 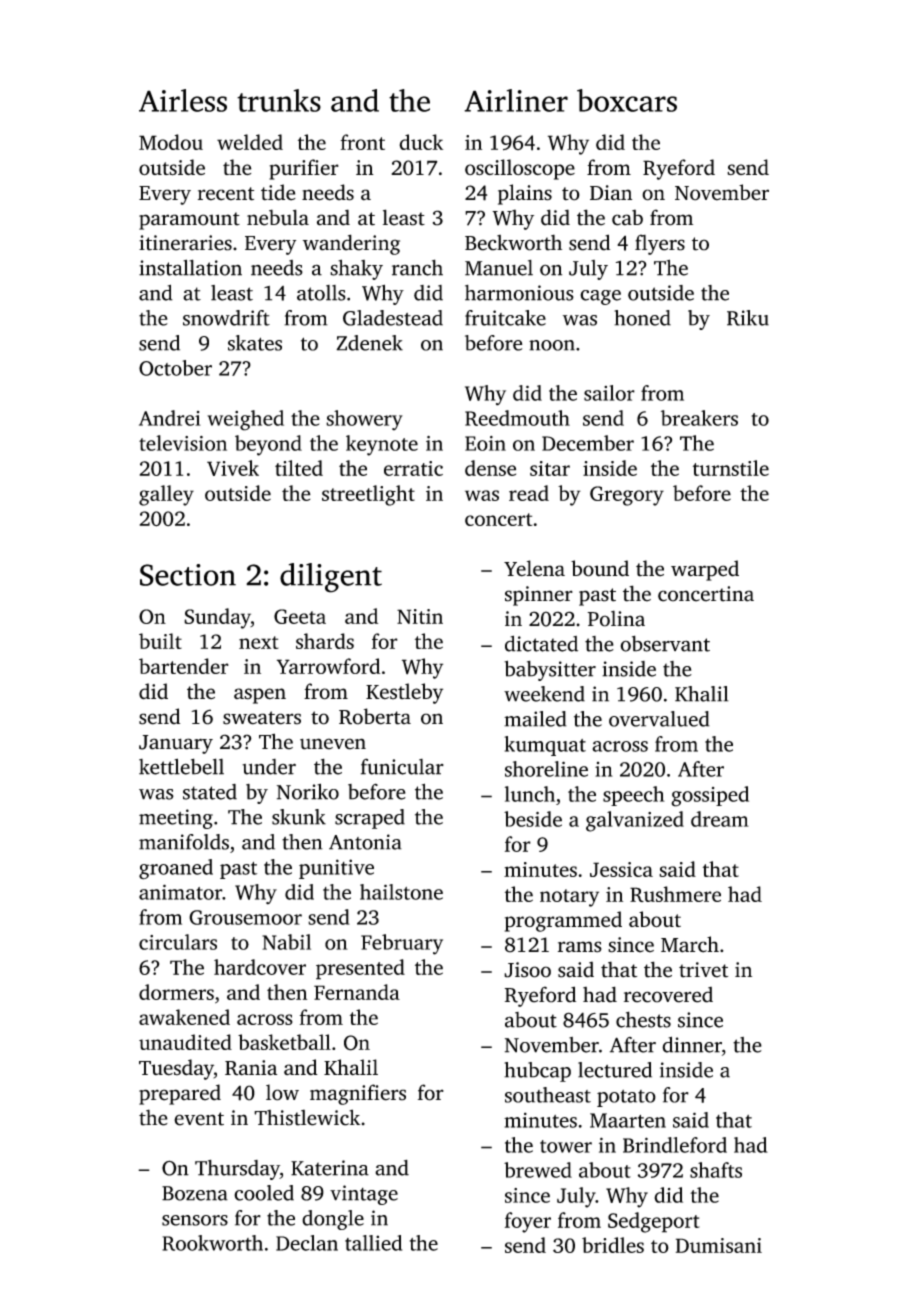 I want to click on kettlebell, so click(x=181, y=766).
